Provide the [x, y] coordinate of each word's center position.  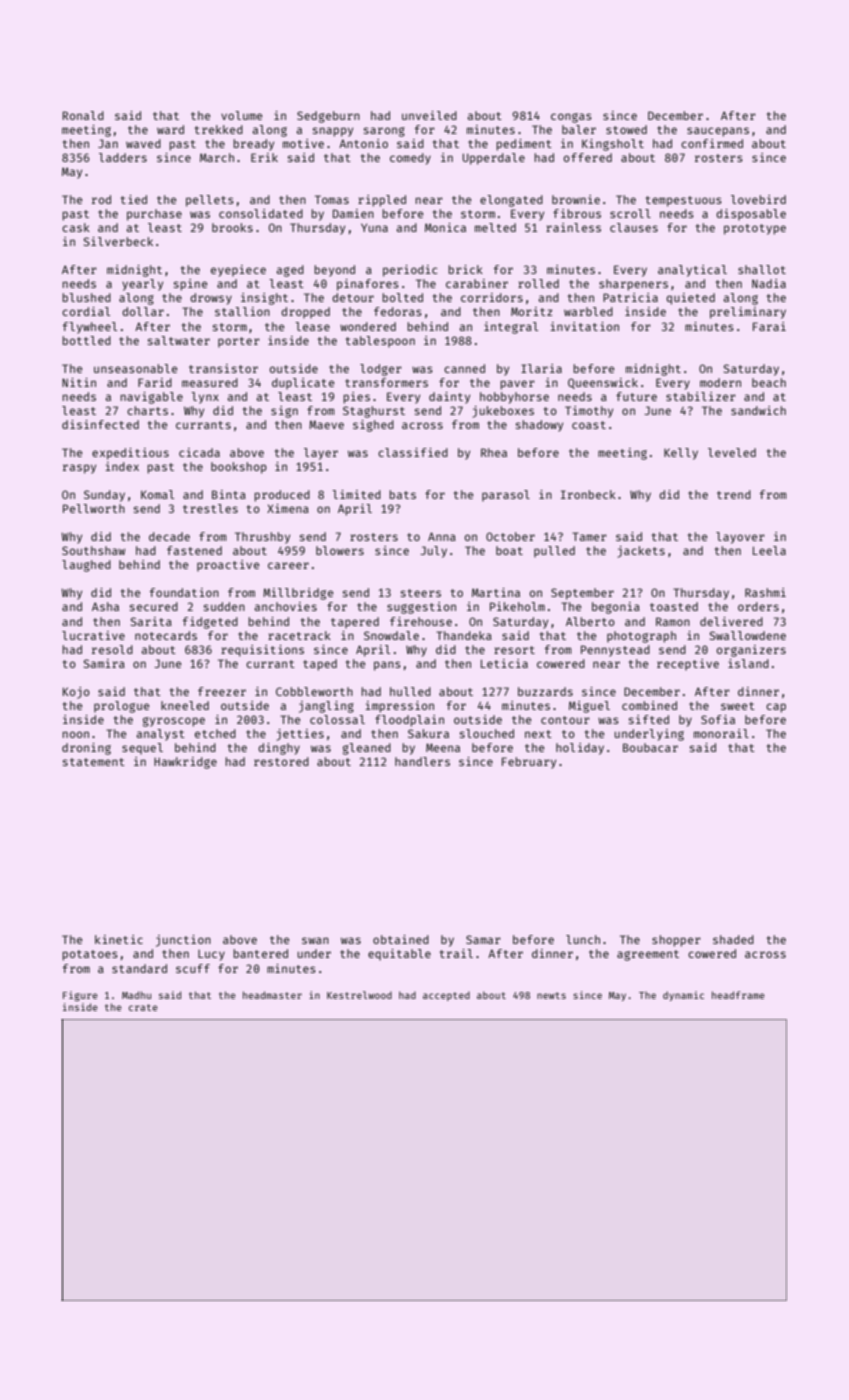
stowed [626, 129]
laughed [86, 566]
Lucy [211, 955]
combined [649, 705]
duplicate [303, 384]
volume [242, 115]
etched [215, 733]
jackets [641, 552]
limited [356, 494]
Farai [769, 326]
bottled [87, 340]
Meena [443, 747]
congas [571, 118]
